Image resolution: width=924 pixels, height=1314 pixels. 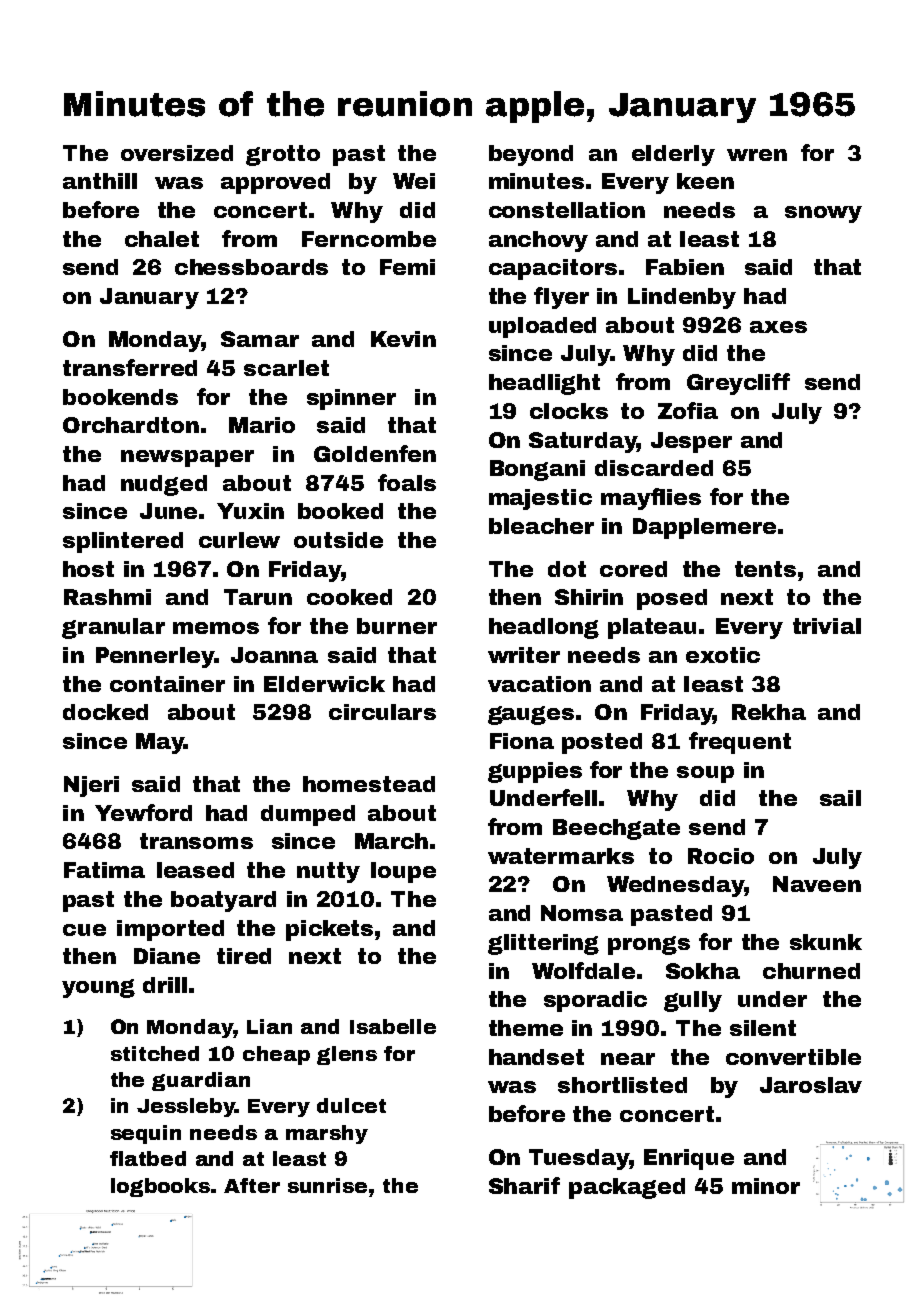 I want to click on grotto, so click(x=283, y=155).
